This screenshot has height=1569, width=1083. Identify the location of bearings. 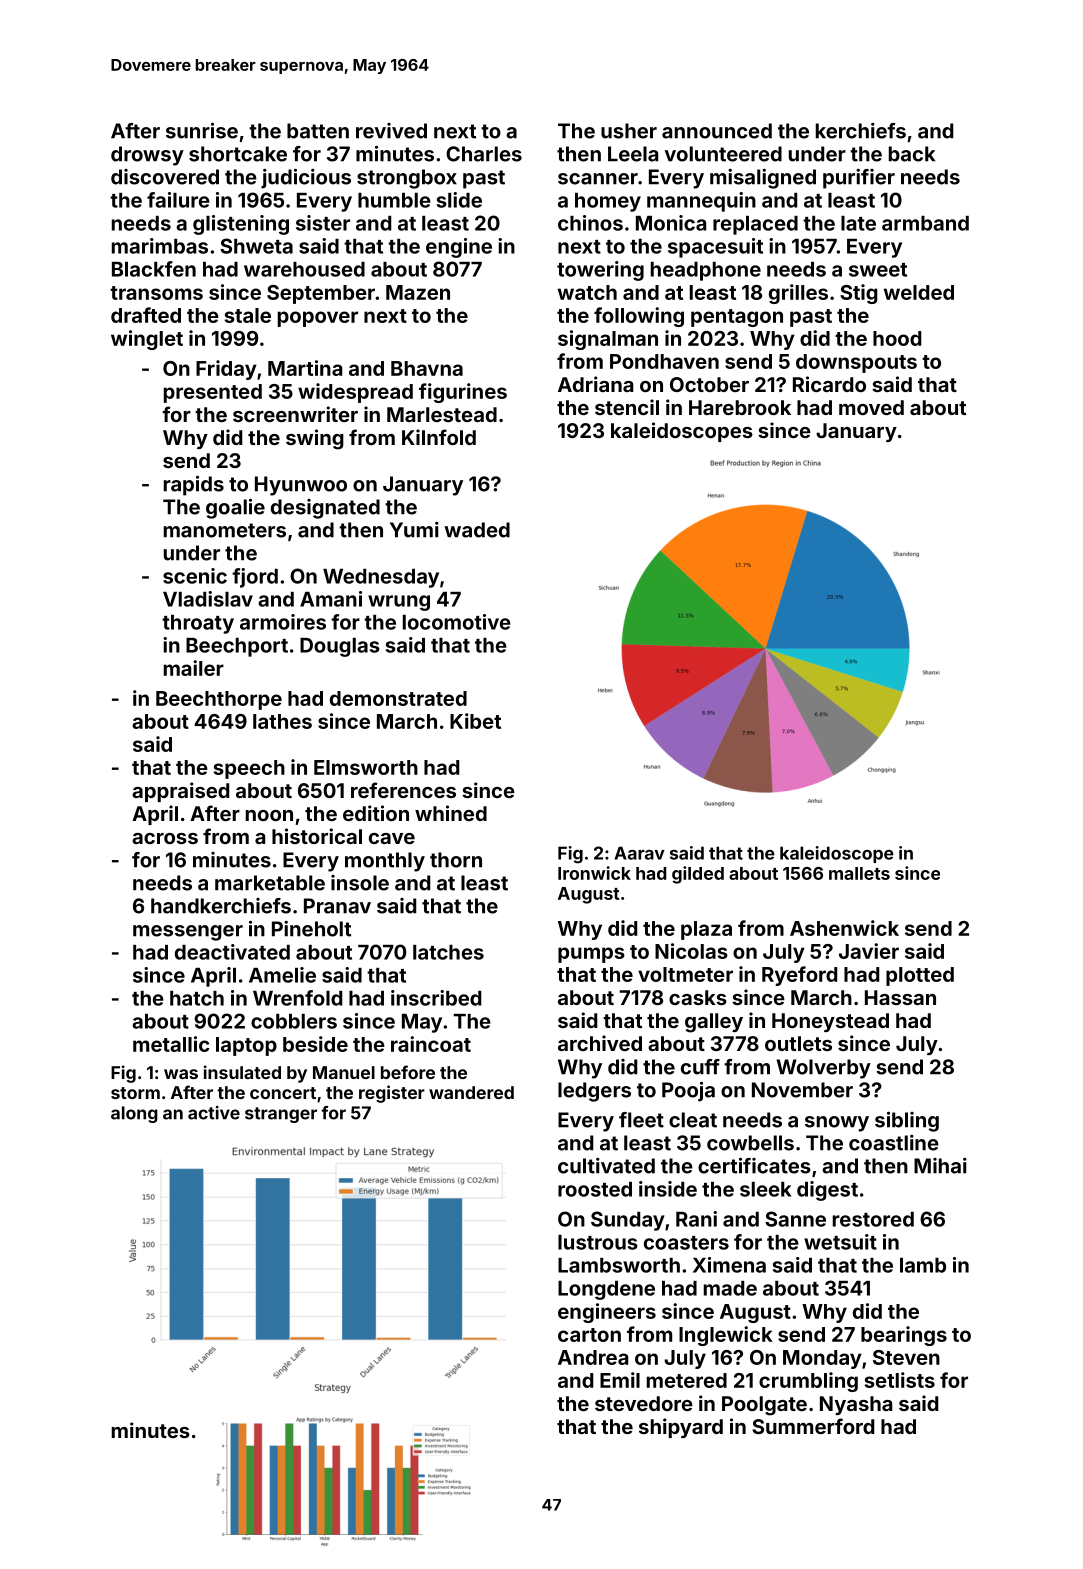
(904, 1336).
